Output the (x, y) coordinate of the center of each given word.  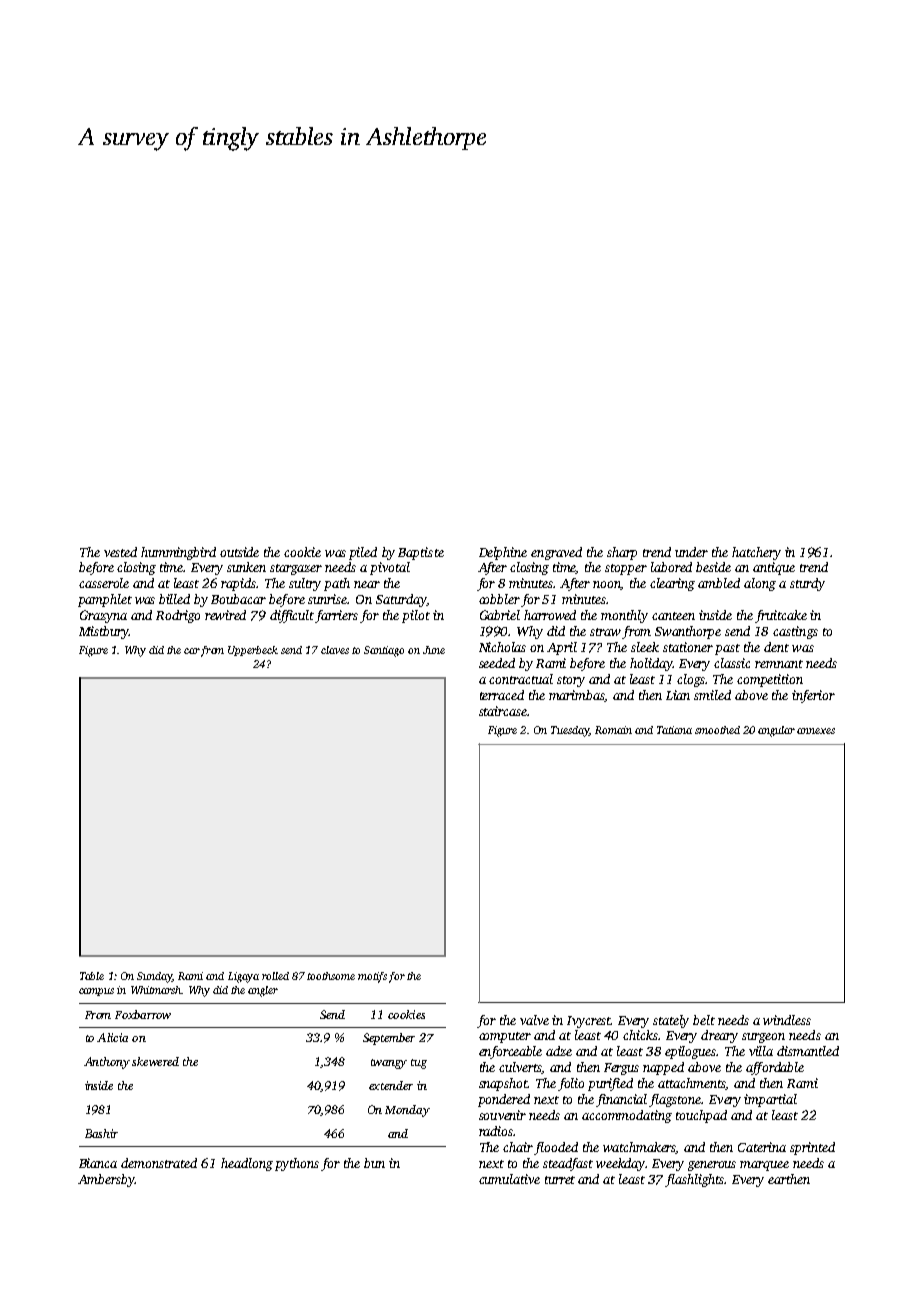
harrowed (550, 615)
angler (263, 991)
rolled (275, 976)
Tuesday (570, 731)
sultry (305, 584)
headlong (247, 1164)
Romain (613, 730)
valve (534, 1020)
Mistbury (104, 632)
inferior (813, 696)
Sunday (154, 977)
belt (704, 1020)
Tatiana (674, 730)
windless (787, 1020)
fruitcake (781, 616)
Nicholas (502, 647)
